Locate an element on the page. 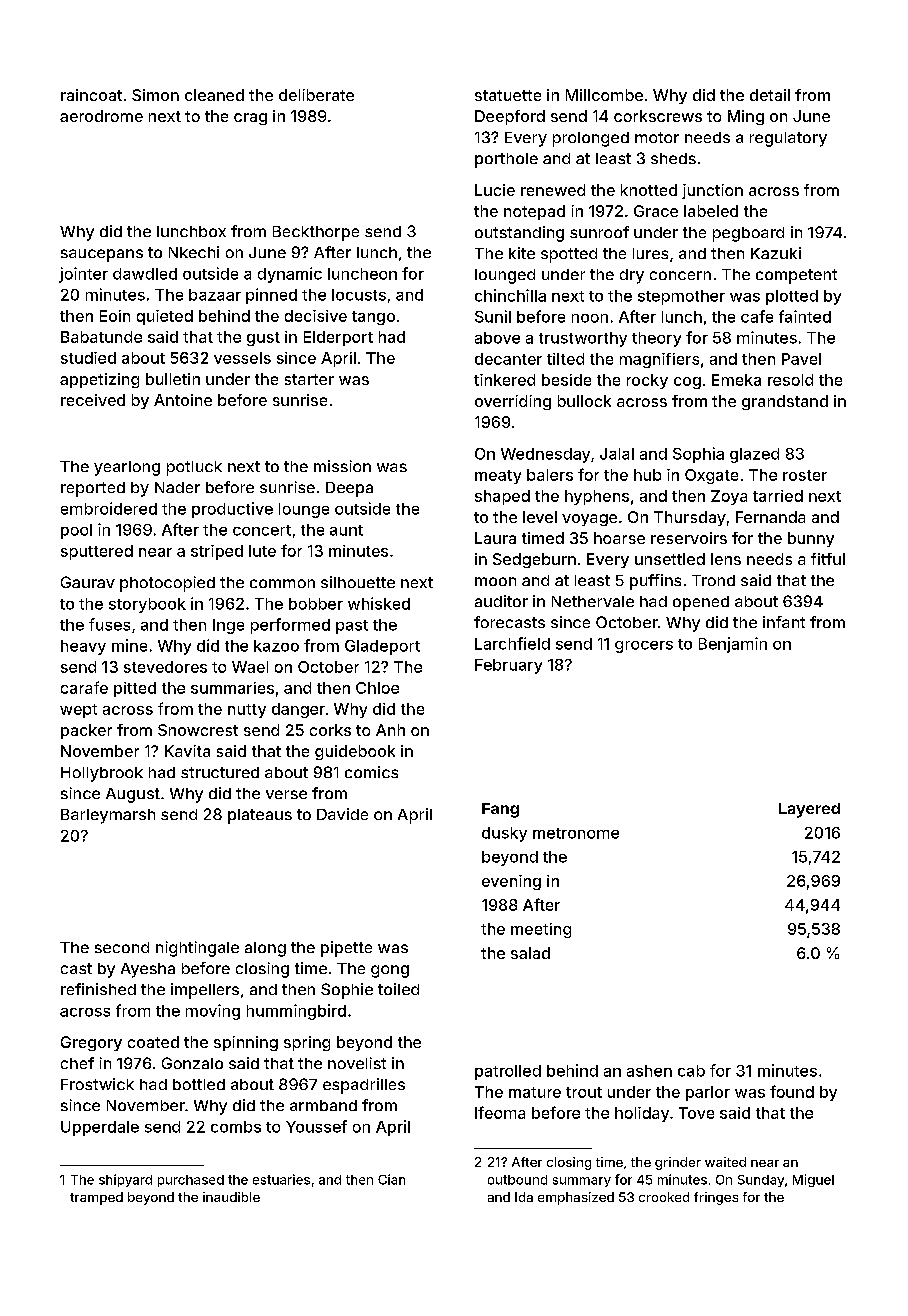 This page has width=908, height=1316. found is located at coordinates (792, 1091).
